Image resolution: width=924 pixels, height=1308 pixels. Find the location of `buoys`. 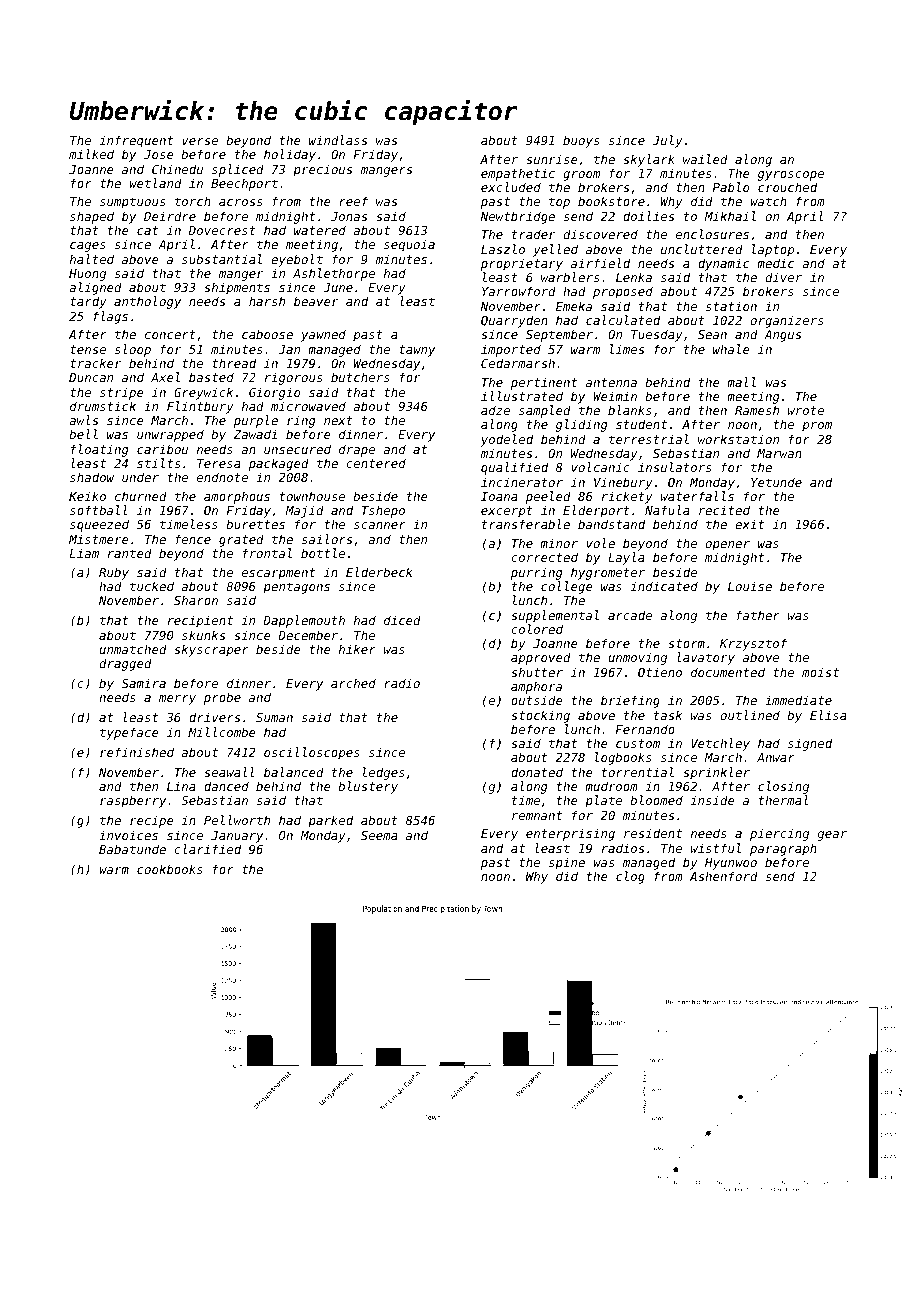

buoys is located at coordinates (581, 141).
